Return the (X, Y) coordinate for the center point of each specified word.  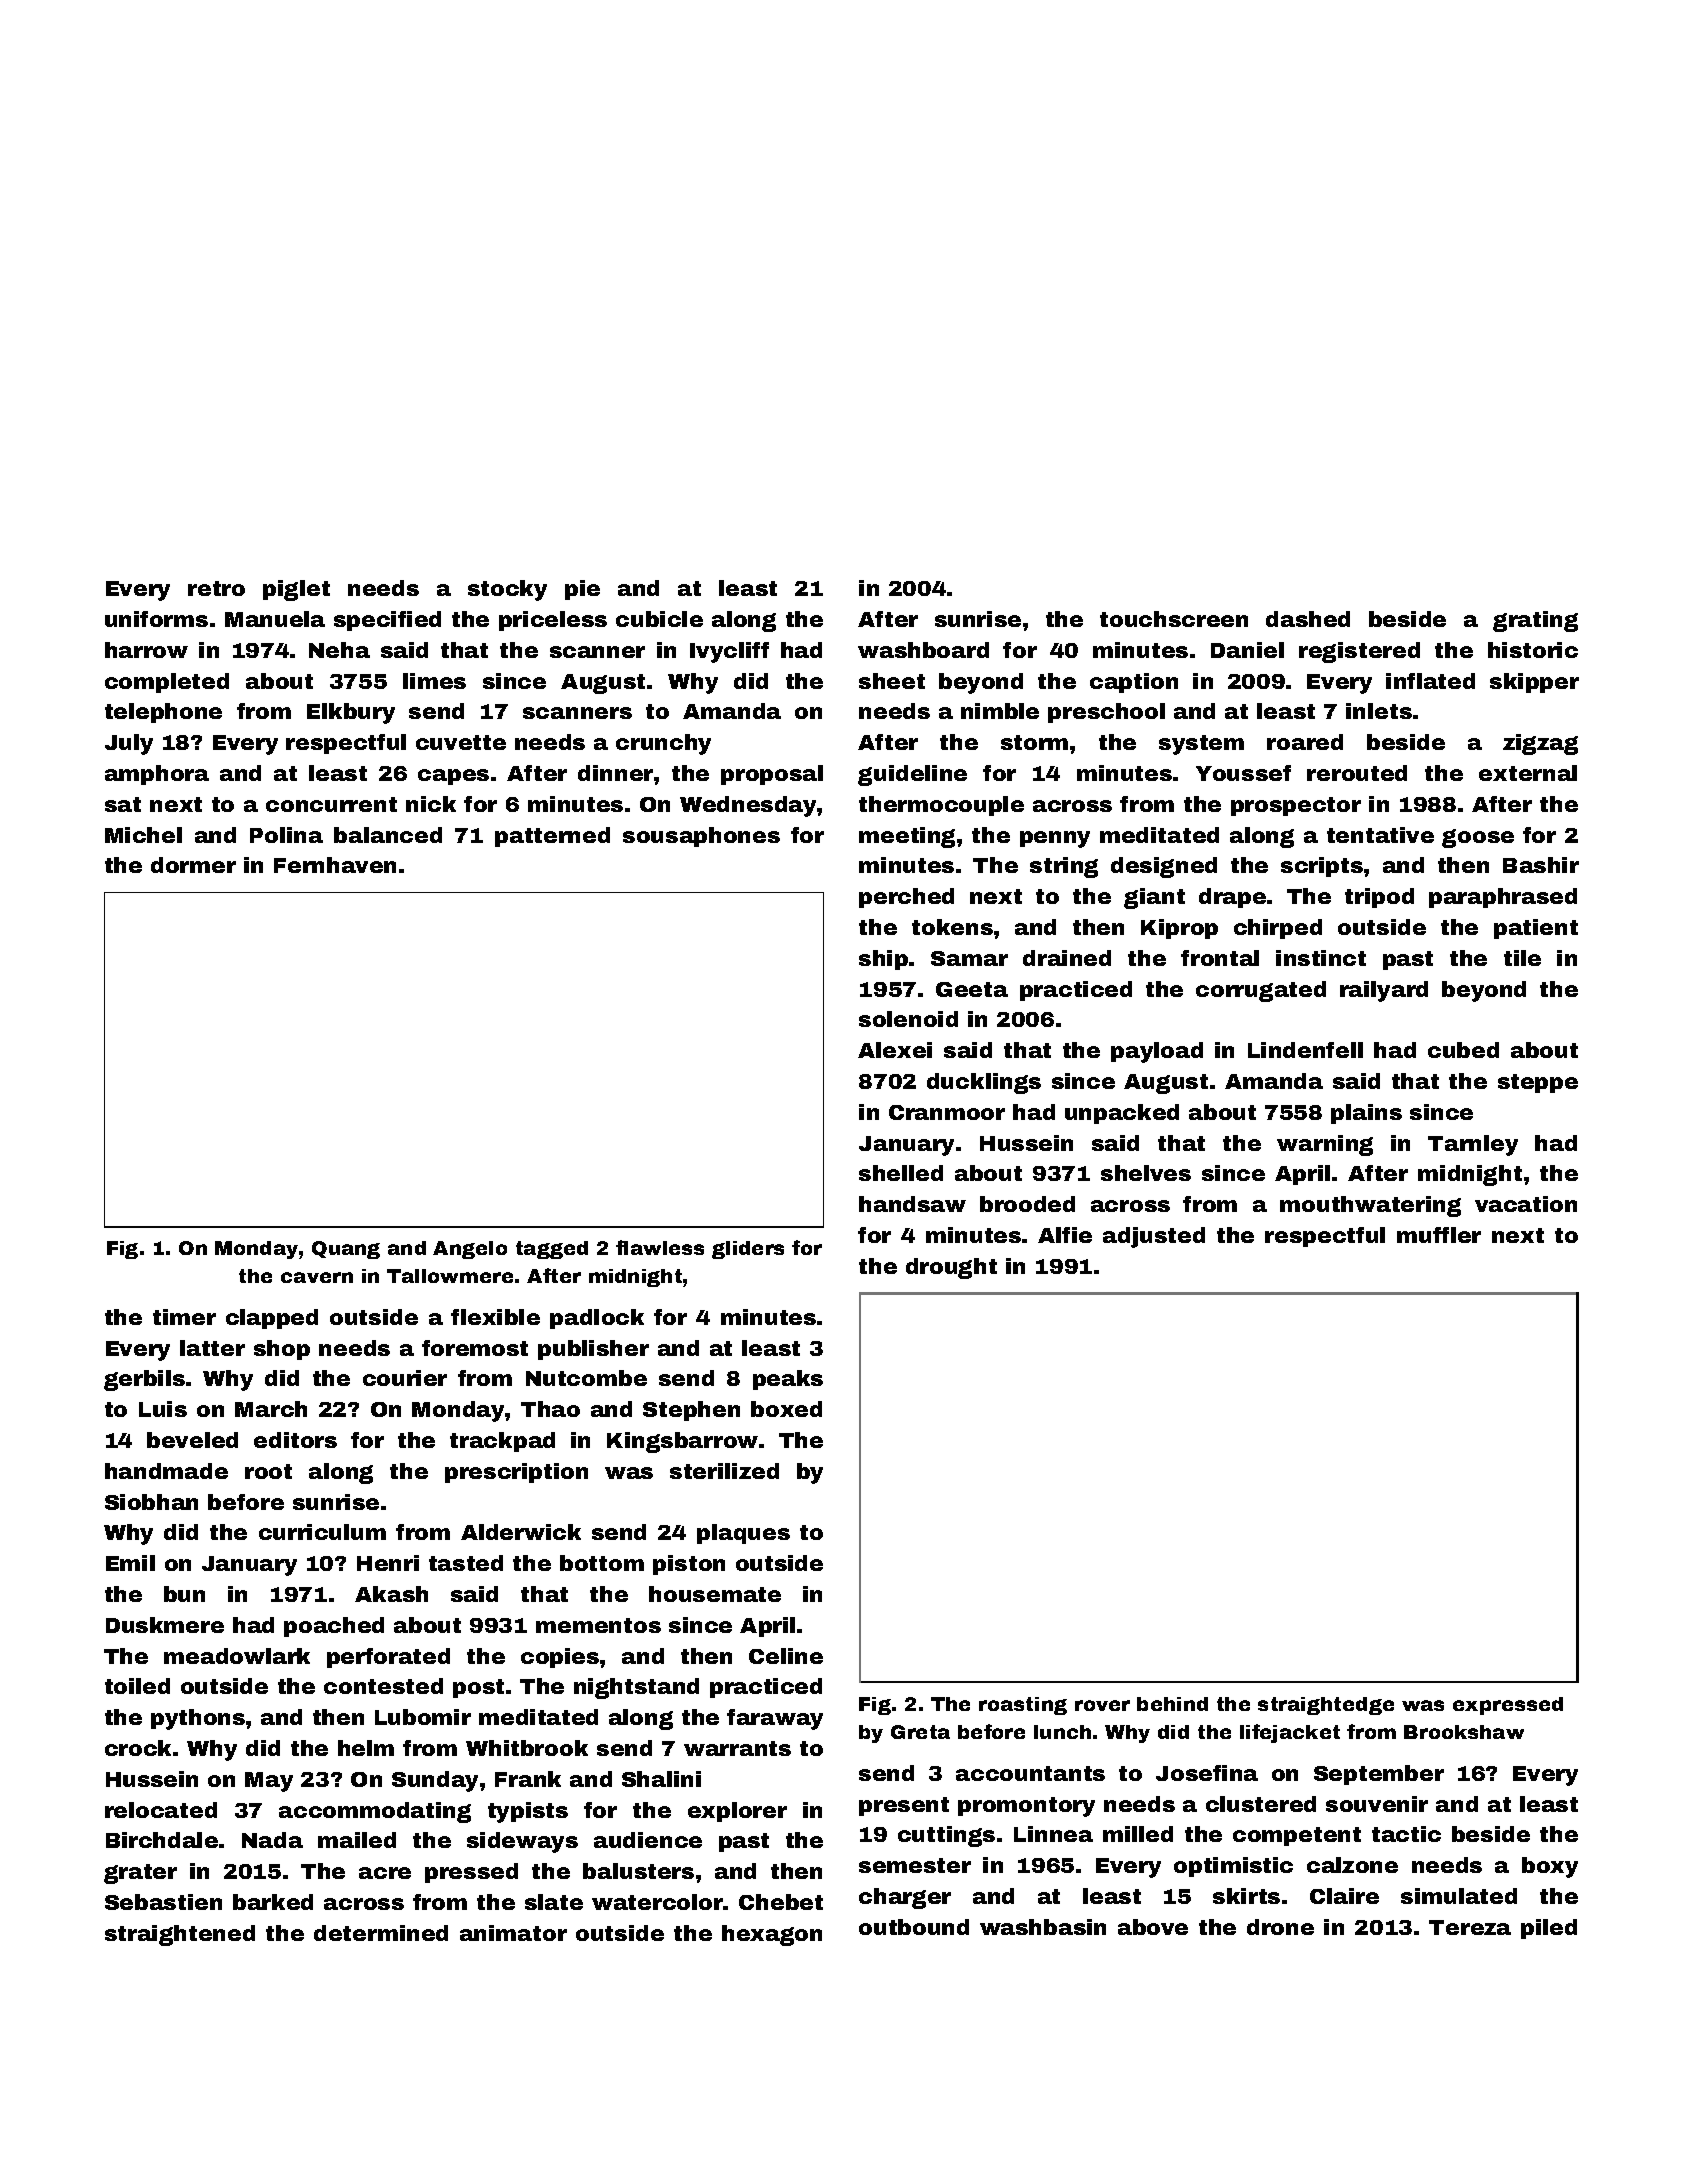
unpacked (1122, 1114)
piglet (296, 590)
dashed (1308, 619)
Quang (346, 1250)
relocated (161, 1810)
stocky (507, 590)
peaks (788, 1380)
